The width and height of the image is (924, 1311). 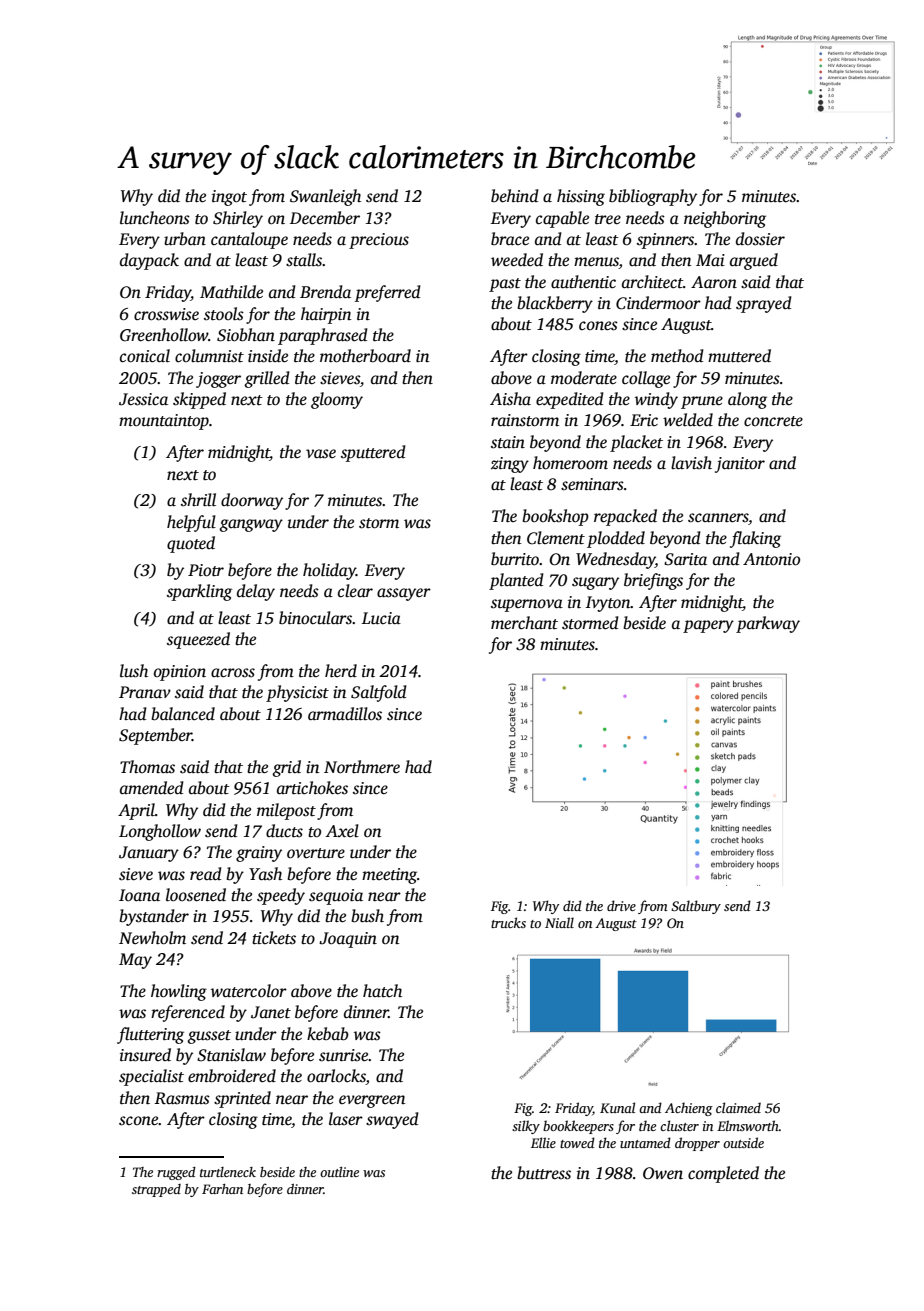 What do you see at coordinates (524, 623) in the image?
I see `merchant` at bounding box center [524, 623].
